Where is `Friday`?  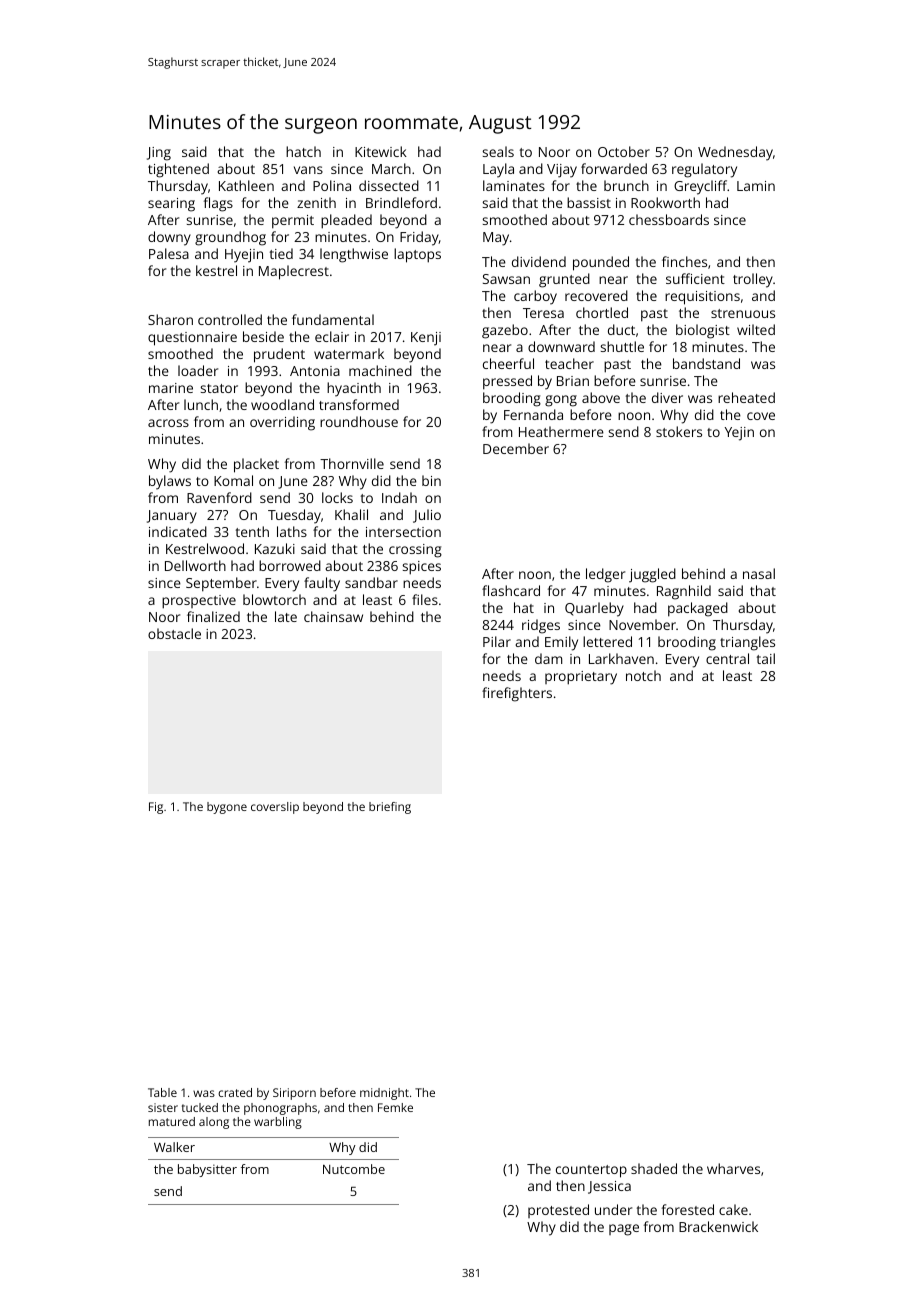 Friday is located at coordinates (419, 238).
